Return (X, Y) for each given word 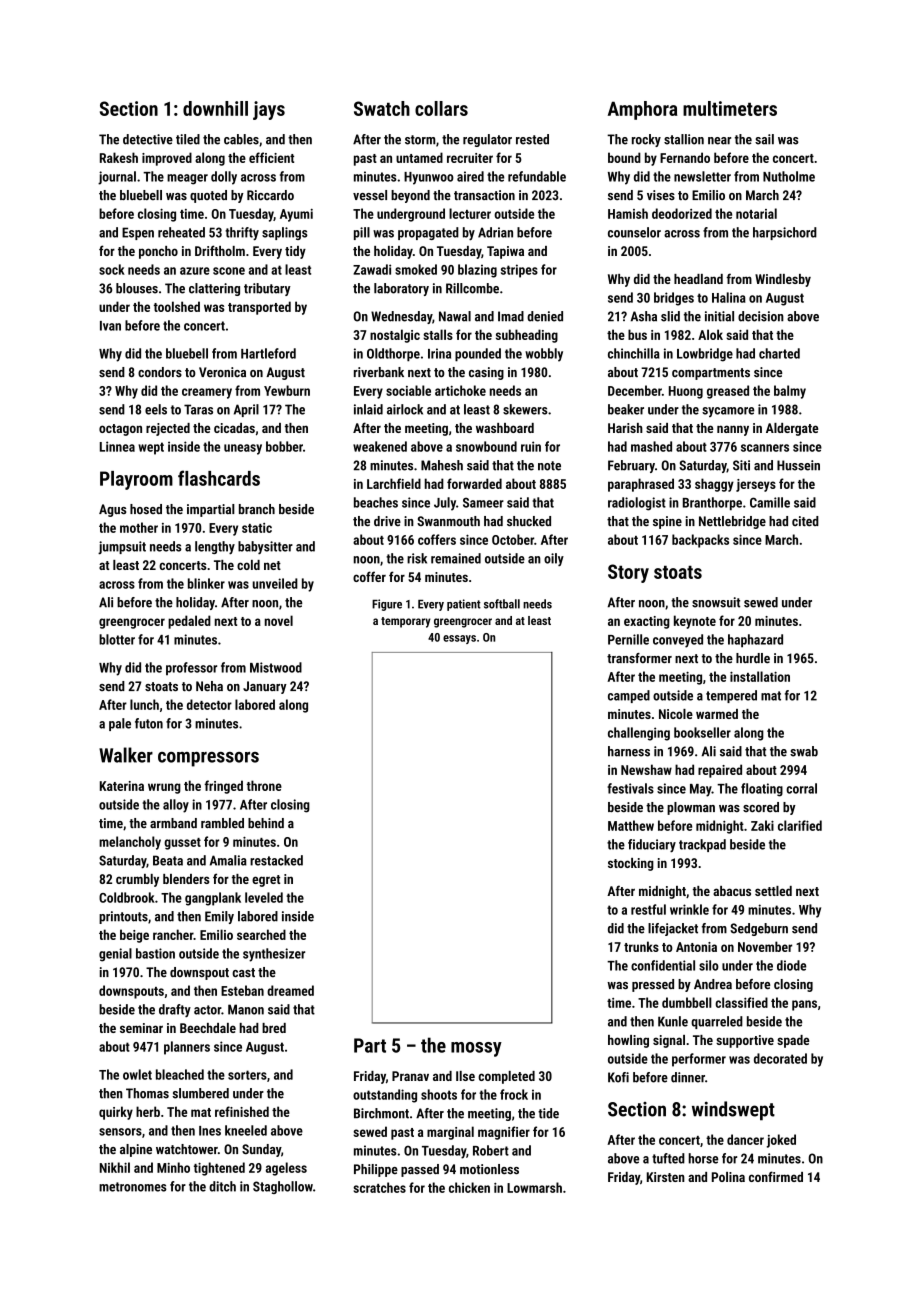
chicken (469, 1187)
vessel (370, 195)
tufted (668, 1158)
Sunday (261, 1150)
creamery (207, 393)
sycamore (728, 412)
